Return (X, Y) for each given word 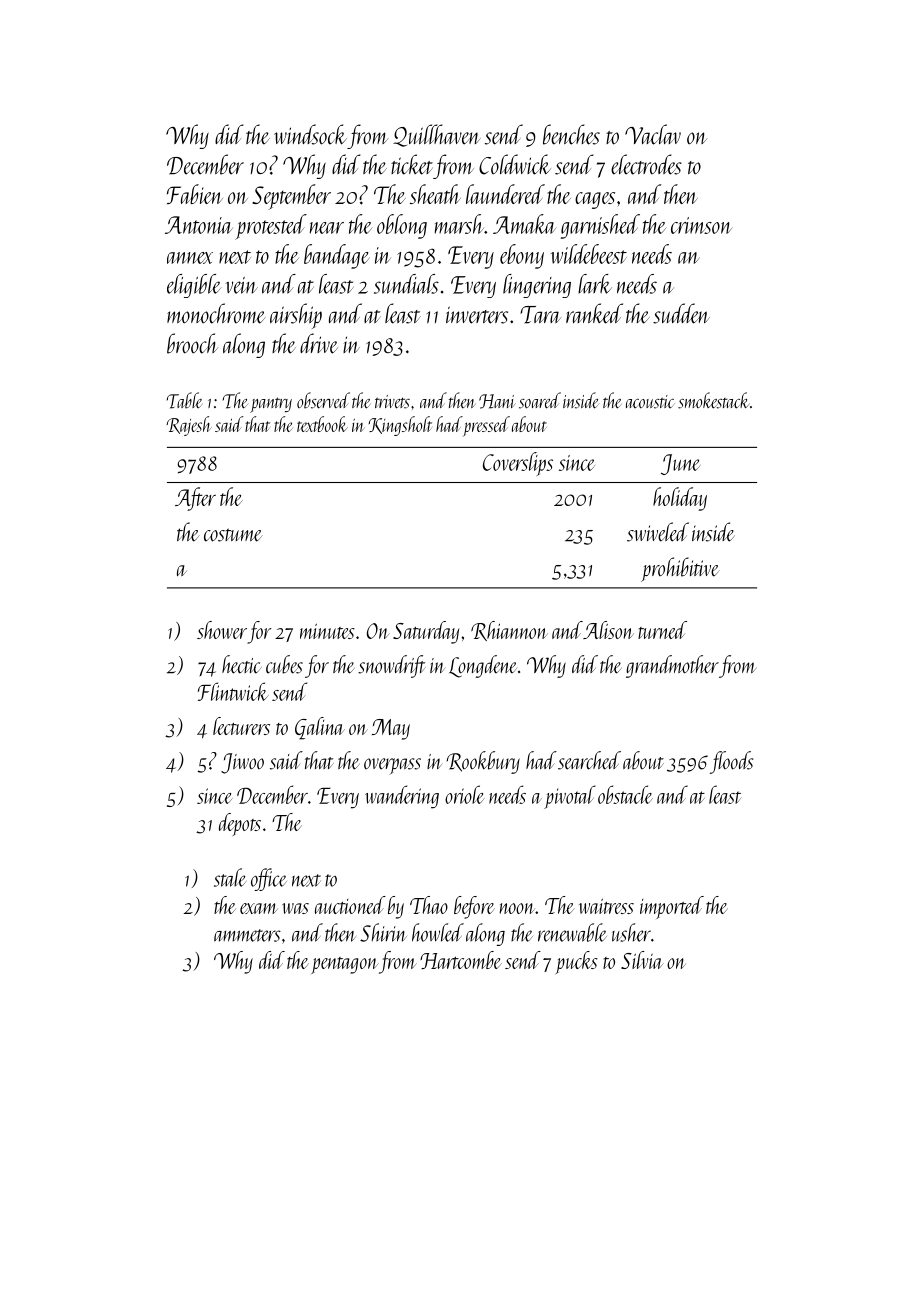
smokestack (714, 400)
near (327, 228)
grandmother (672, 666)
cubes (284, 664)
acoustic (650, 402)
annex (190, 258)
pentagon (345, 965)
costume (233, 535)
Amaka (525, 224)
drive (319, 343)
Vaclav (653, 134)
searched (589, 760)
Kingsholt (400, 426)
